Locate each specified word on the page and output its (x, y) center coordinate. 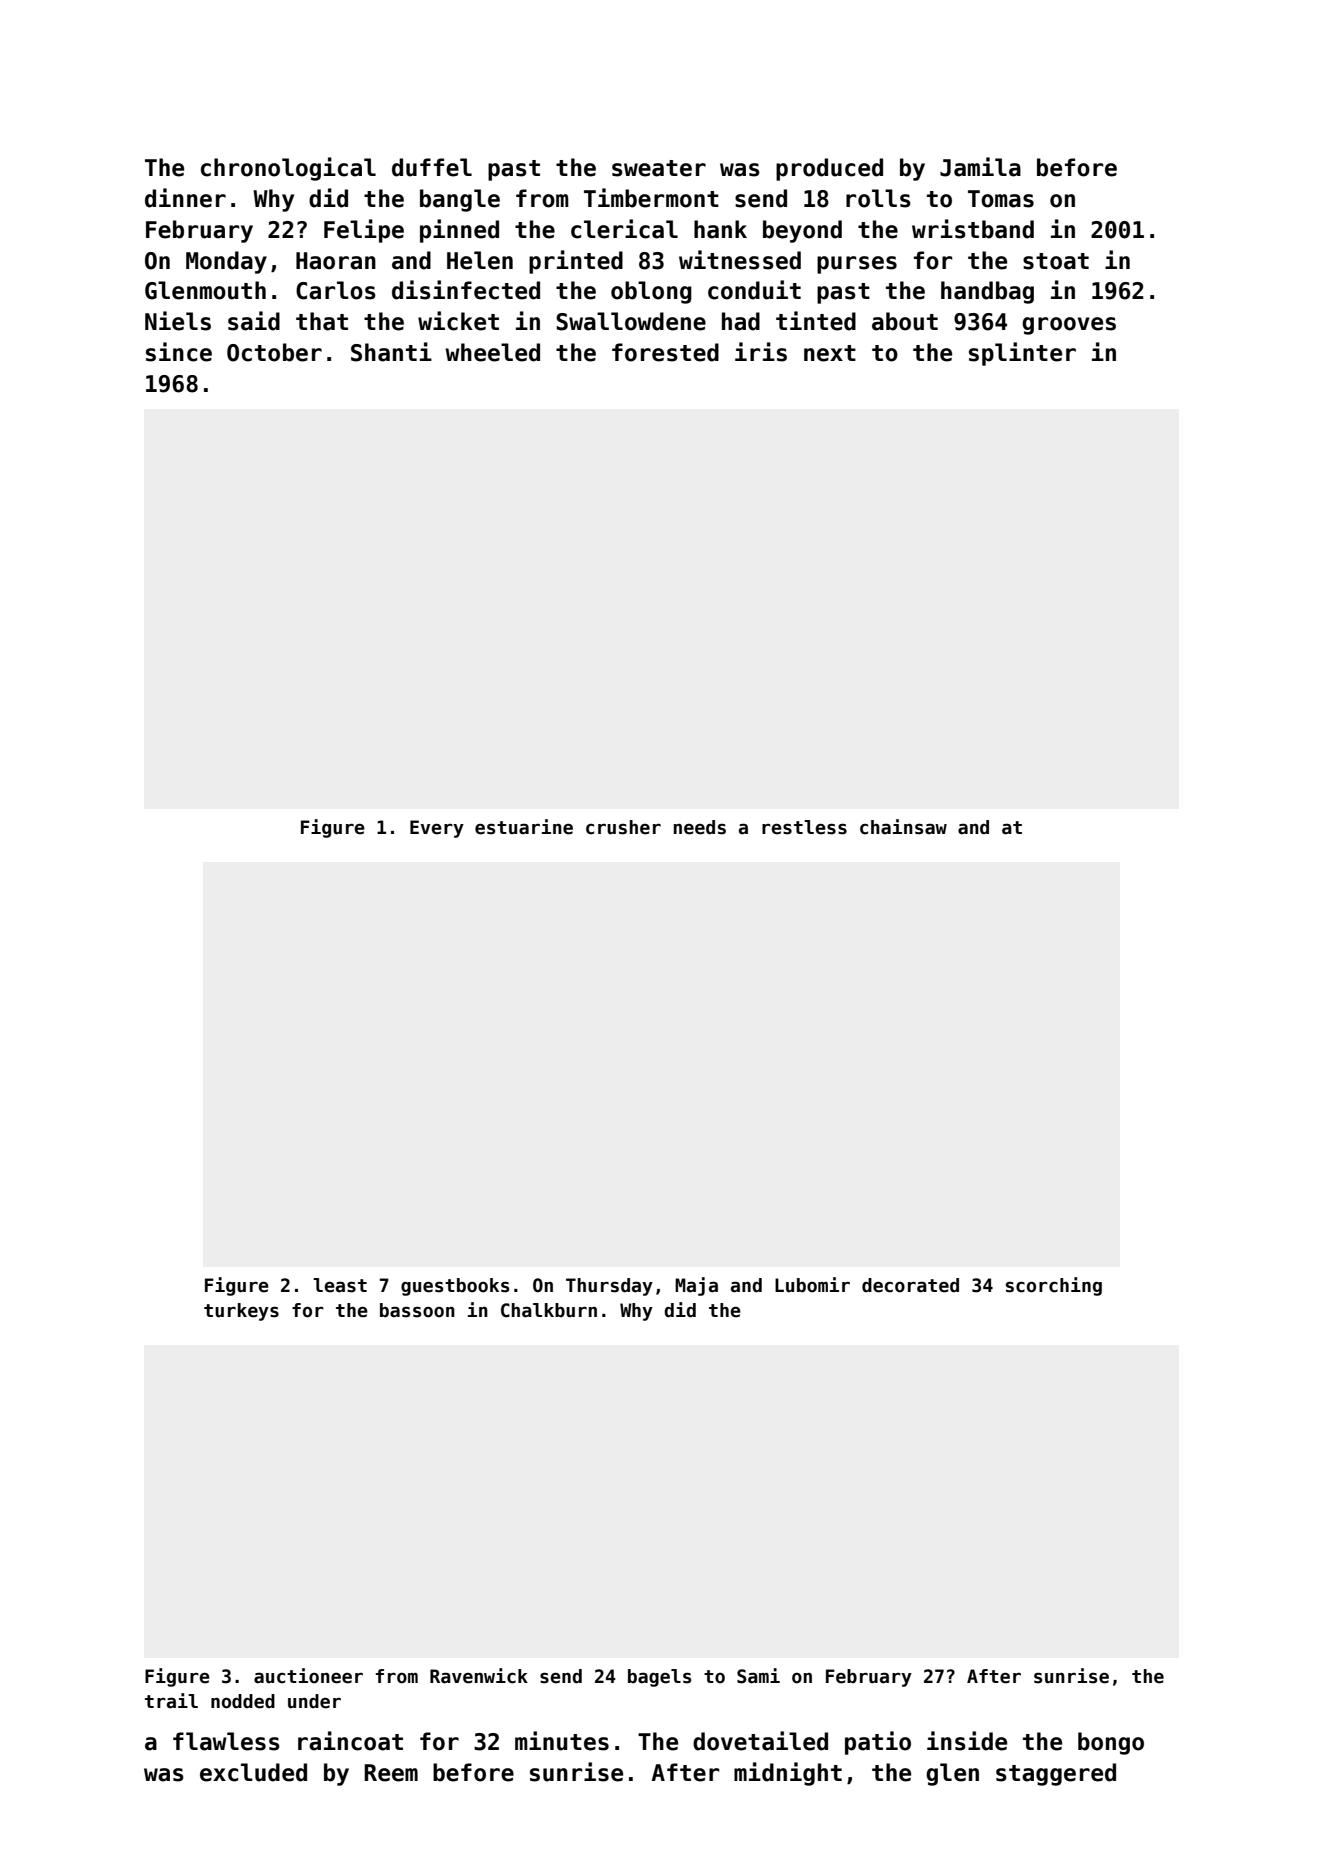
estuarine (524, 827)
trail (171, 1701)
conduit (754, 290)
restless (804, 827)
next (830, 353)
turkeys (241, 1312)
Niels (178, 321)
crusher (623, 827)
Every (437, 829)
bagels (659, 1678)
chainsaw (903, 827)
